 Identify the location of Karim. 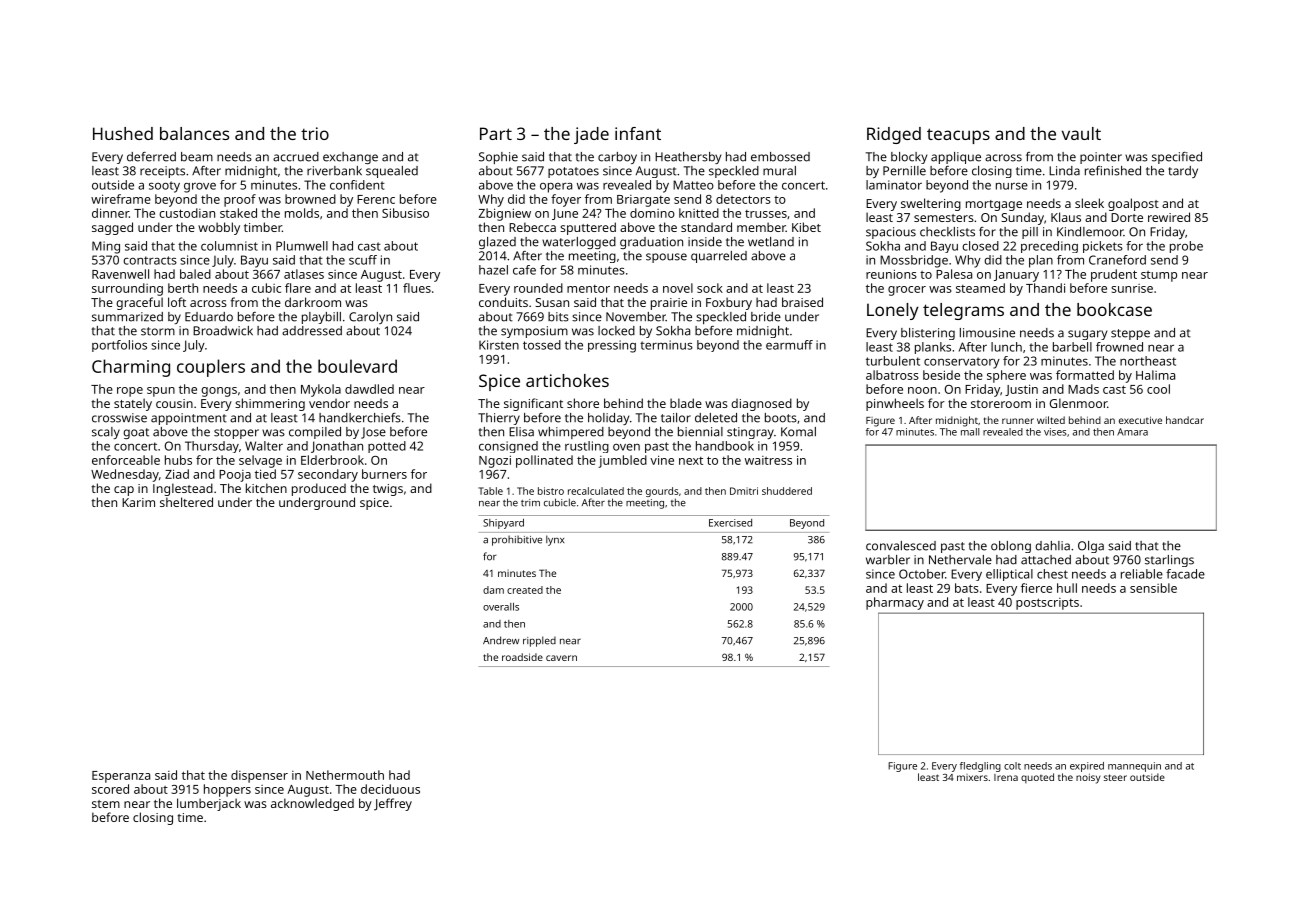
(138, 502).
